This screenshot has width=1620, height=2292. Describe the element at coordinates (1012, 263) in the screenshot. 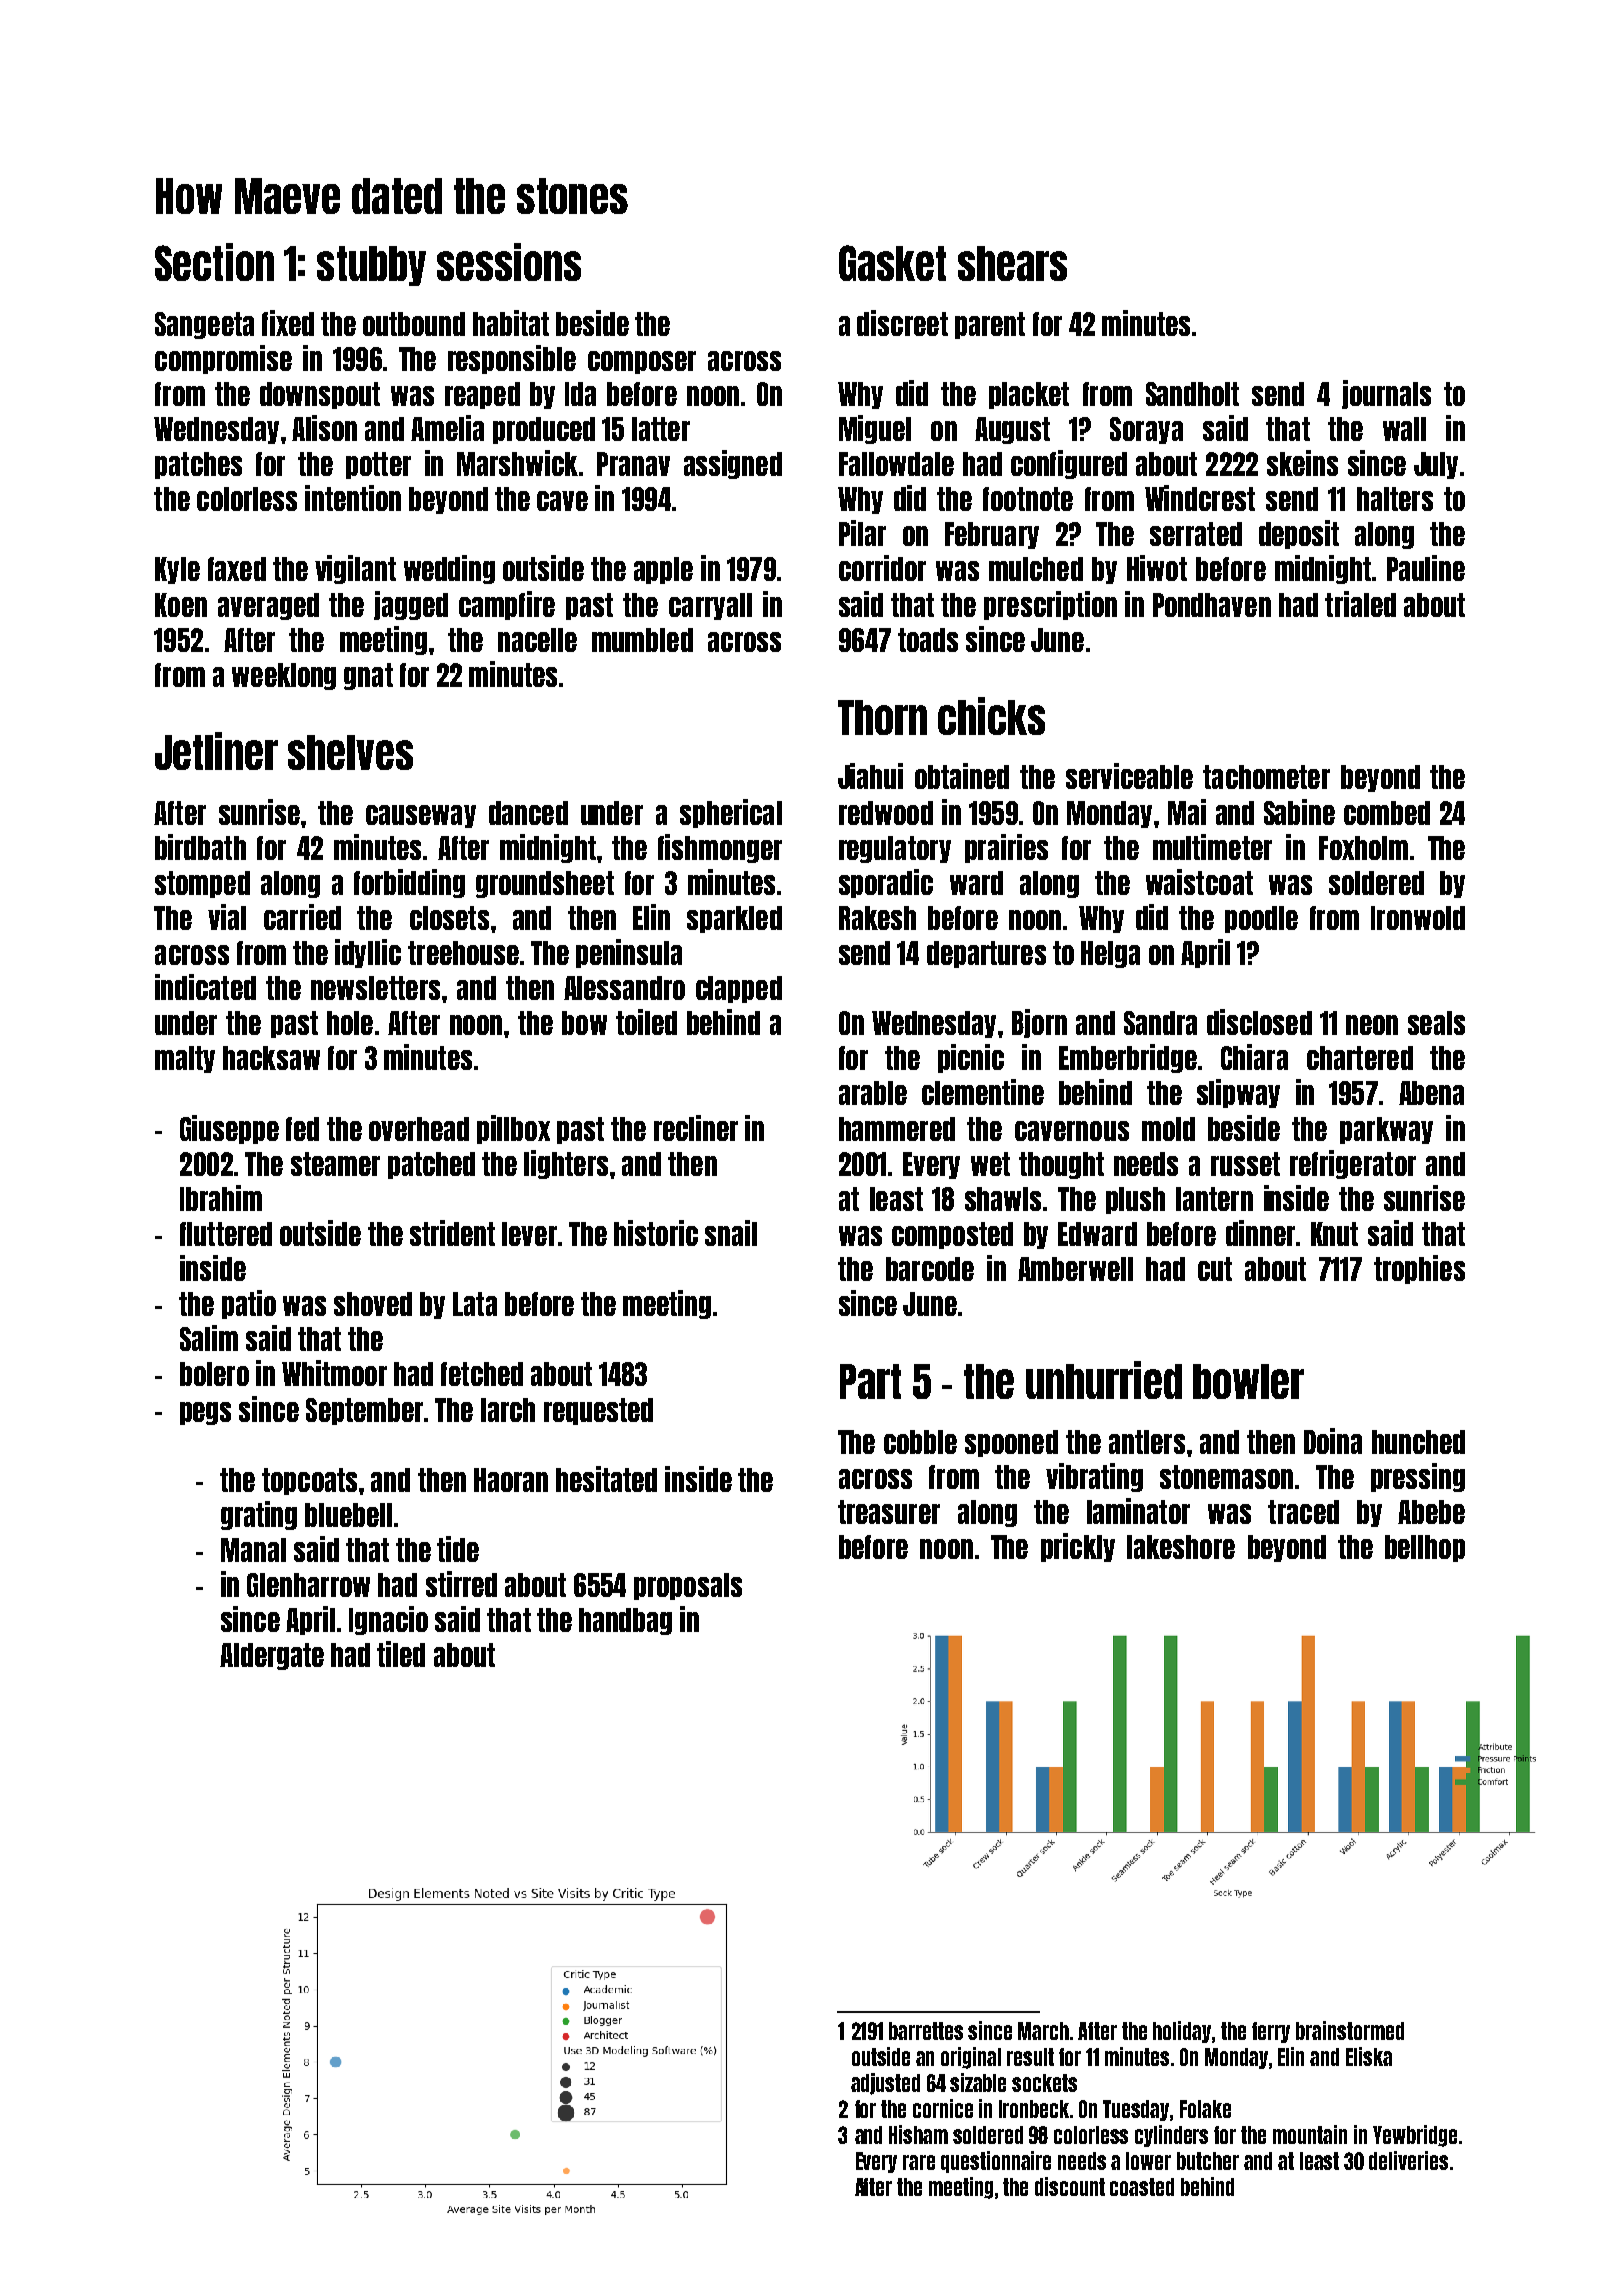

I see `shears` at that location.
